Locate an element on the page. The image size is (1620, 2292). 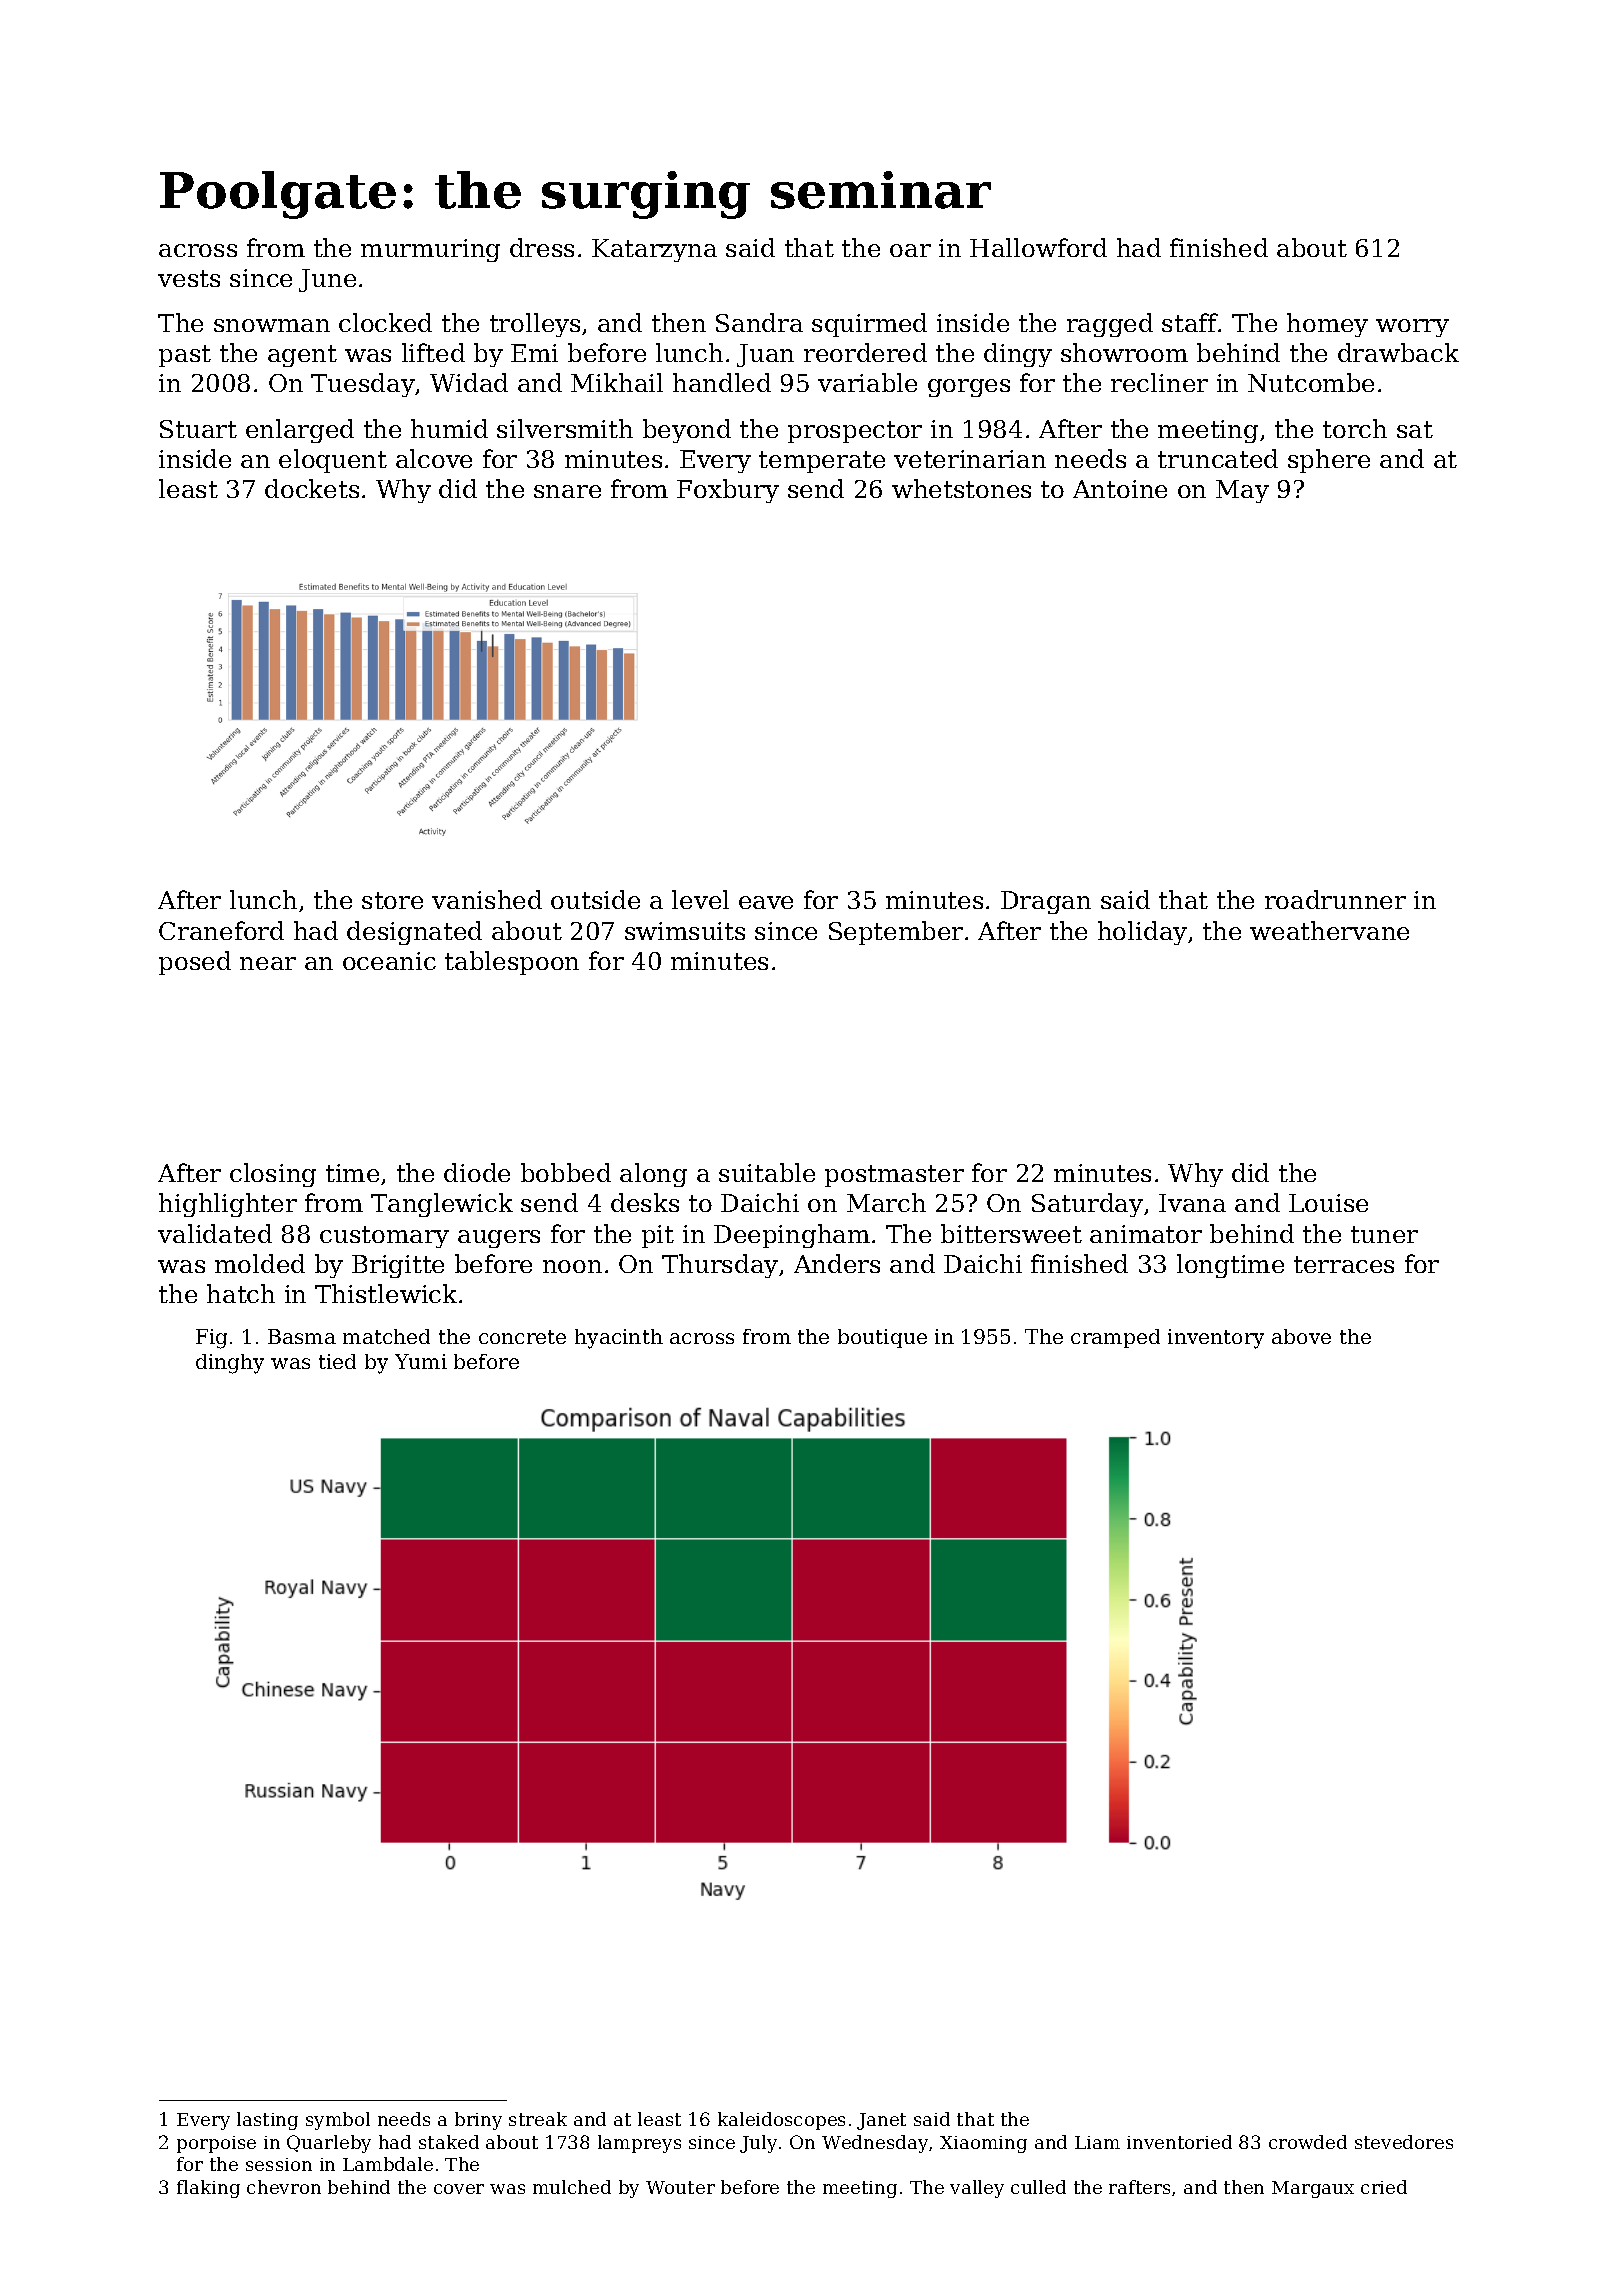
recliner is located at coordinates (1159, 382).
